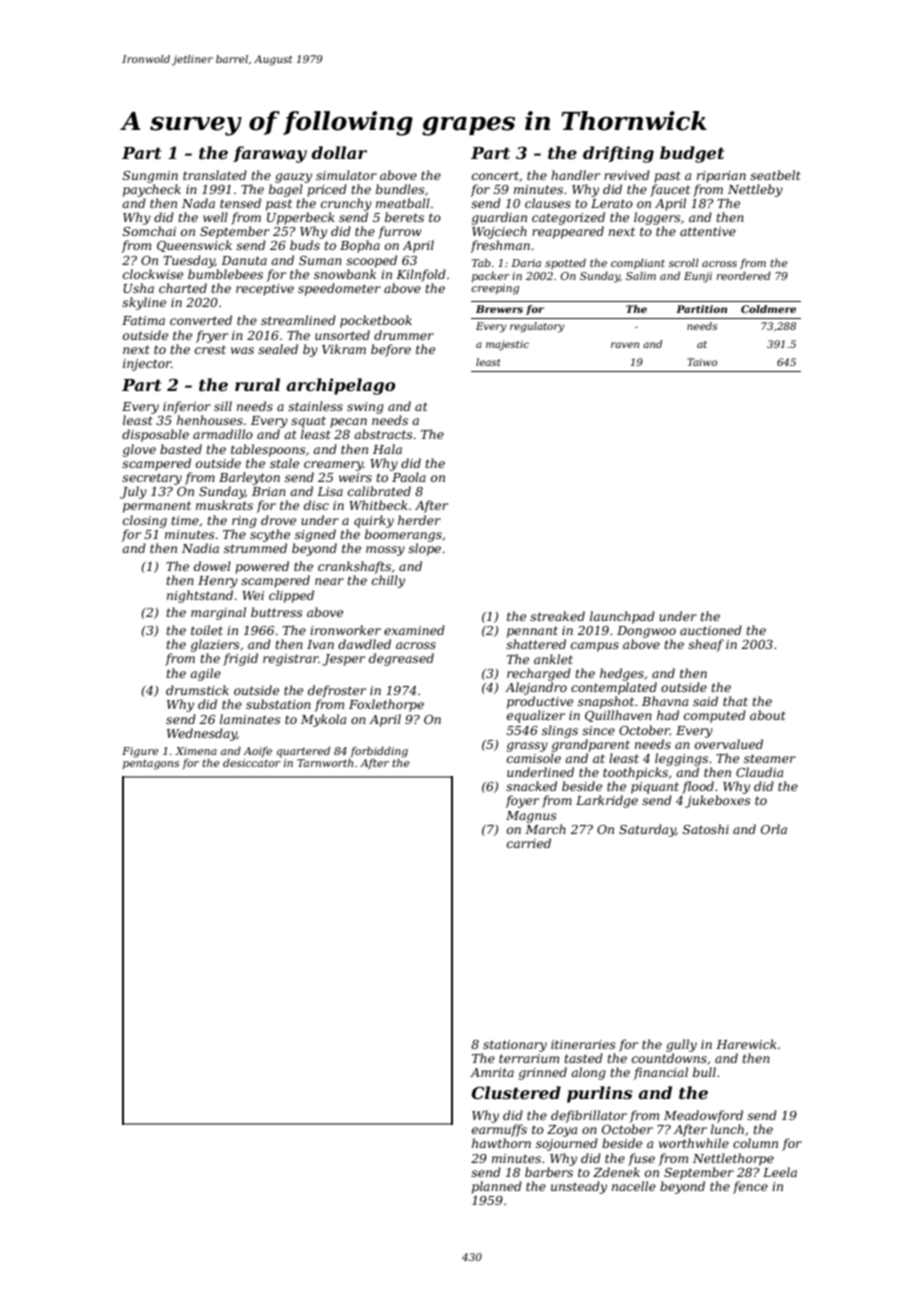  Describe the element at coordinates (495, 289) in the screenshot. I see `creeping` at that location.
